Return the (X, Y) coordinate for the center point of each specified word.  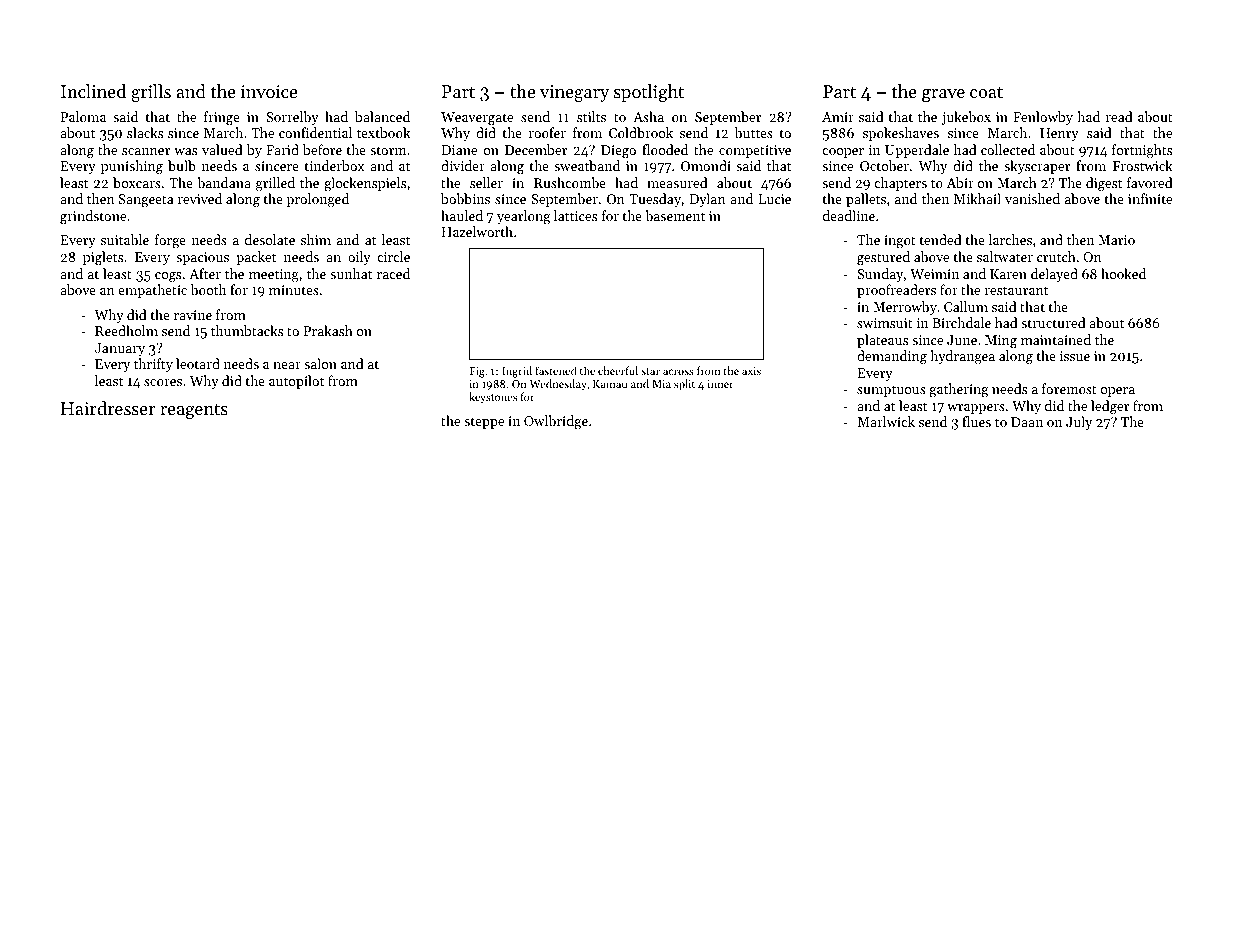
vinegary (574, 93)
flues (976, 421)
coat (986, 92)
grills (151, 93)
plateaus (882, 341)
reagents (194, 411)
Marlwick (886, 421)
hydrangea (962, 357)
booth (208, 289)
